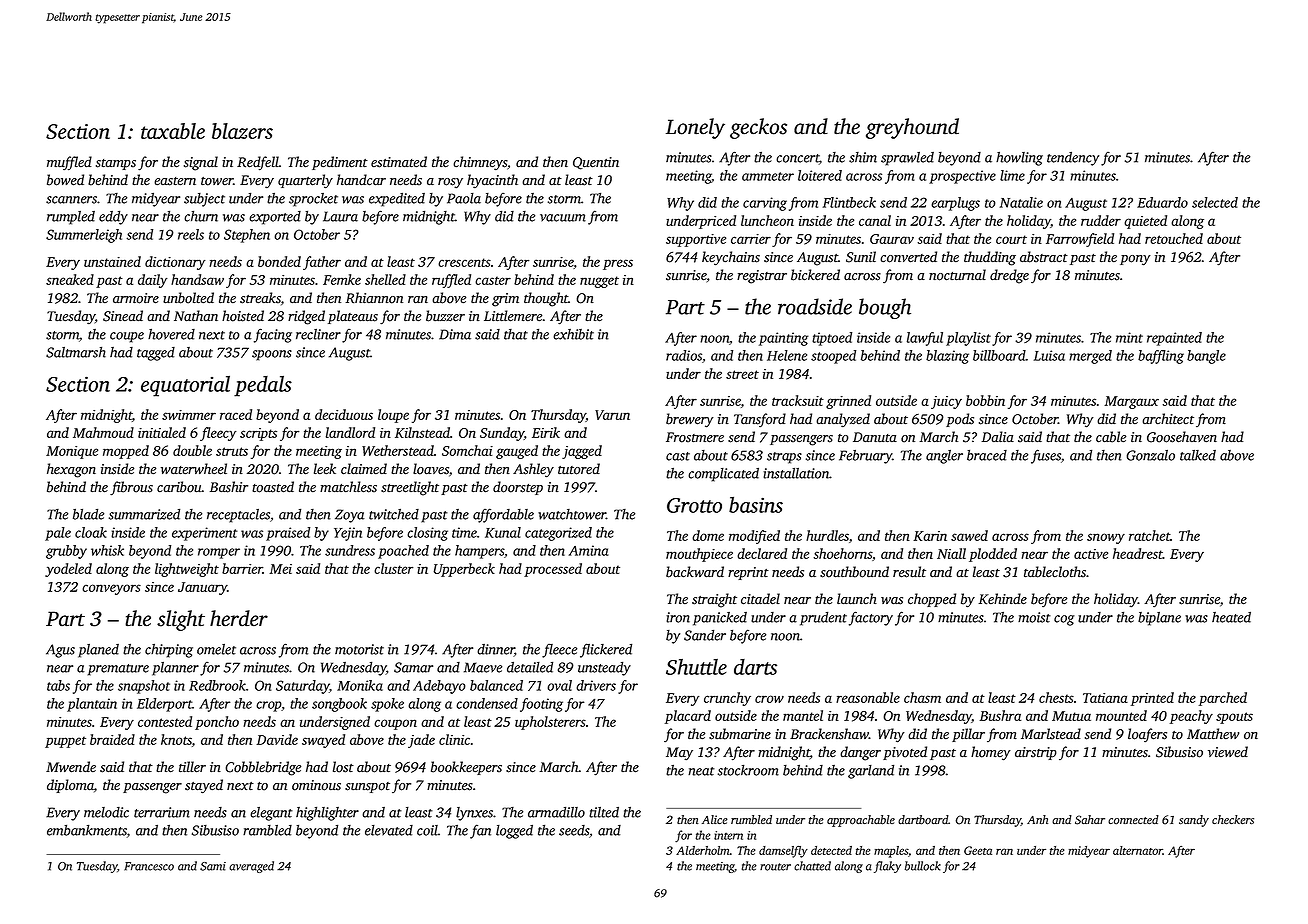 The width and height of the document is (1308, 924). What do you see at coordinates (1073, 158) in the document?
I see `tendency` at bounding box center [1073, 158].
